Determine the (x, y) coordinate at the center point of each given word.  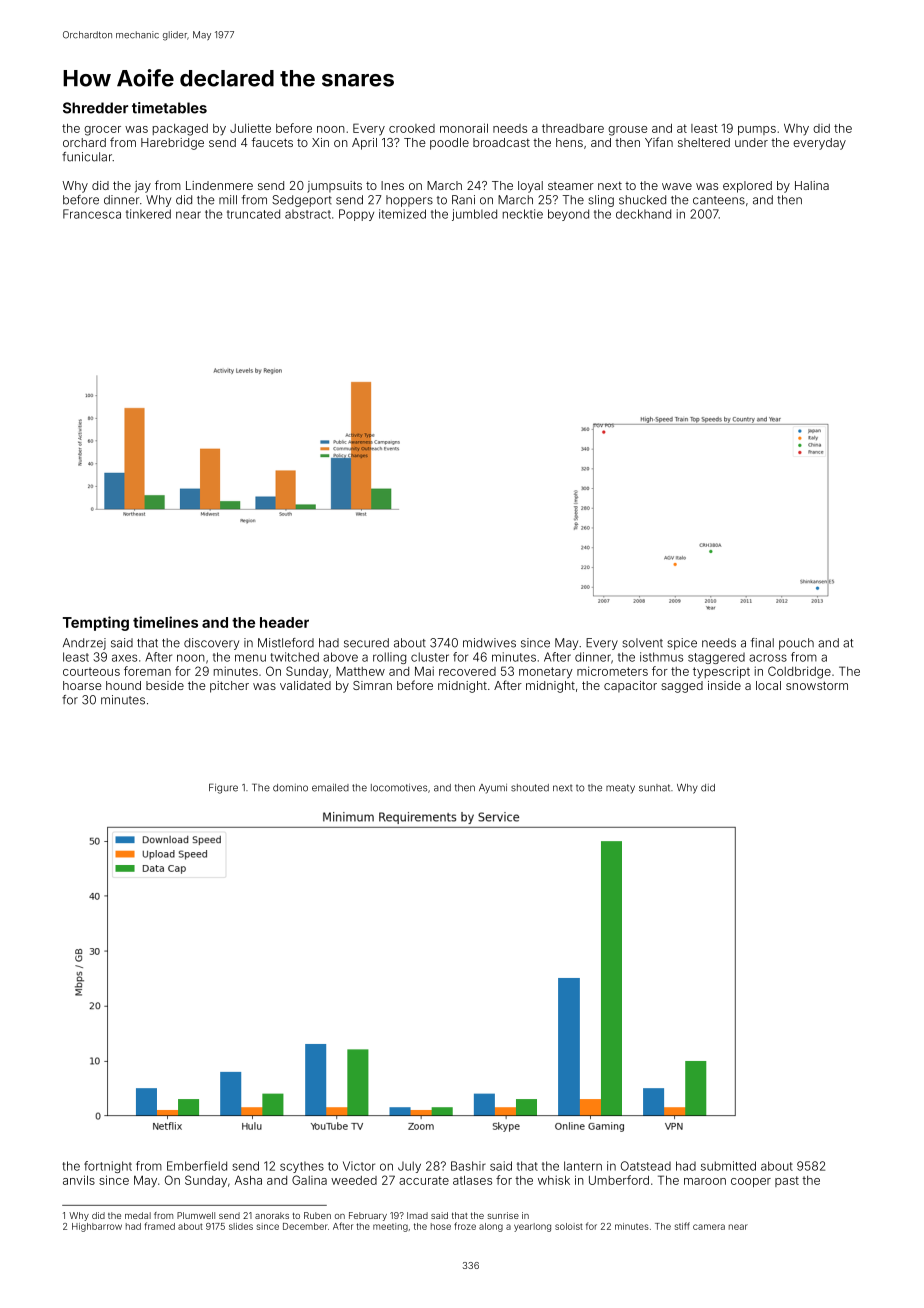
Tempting (96, 623)
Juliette (250, 128)
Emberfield (197, 1166)
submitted (728, 1166)
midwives (489, 643)
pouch (796, 644)
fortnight (108, 1167)
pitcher (229, 687)
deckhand (643, 214)
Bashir (468, 1166)
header (284, 622)
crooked (412, 128)
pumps (757, 130)
